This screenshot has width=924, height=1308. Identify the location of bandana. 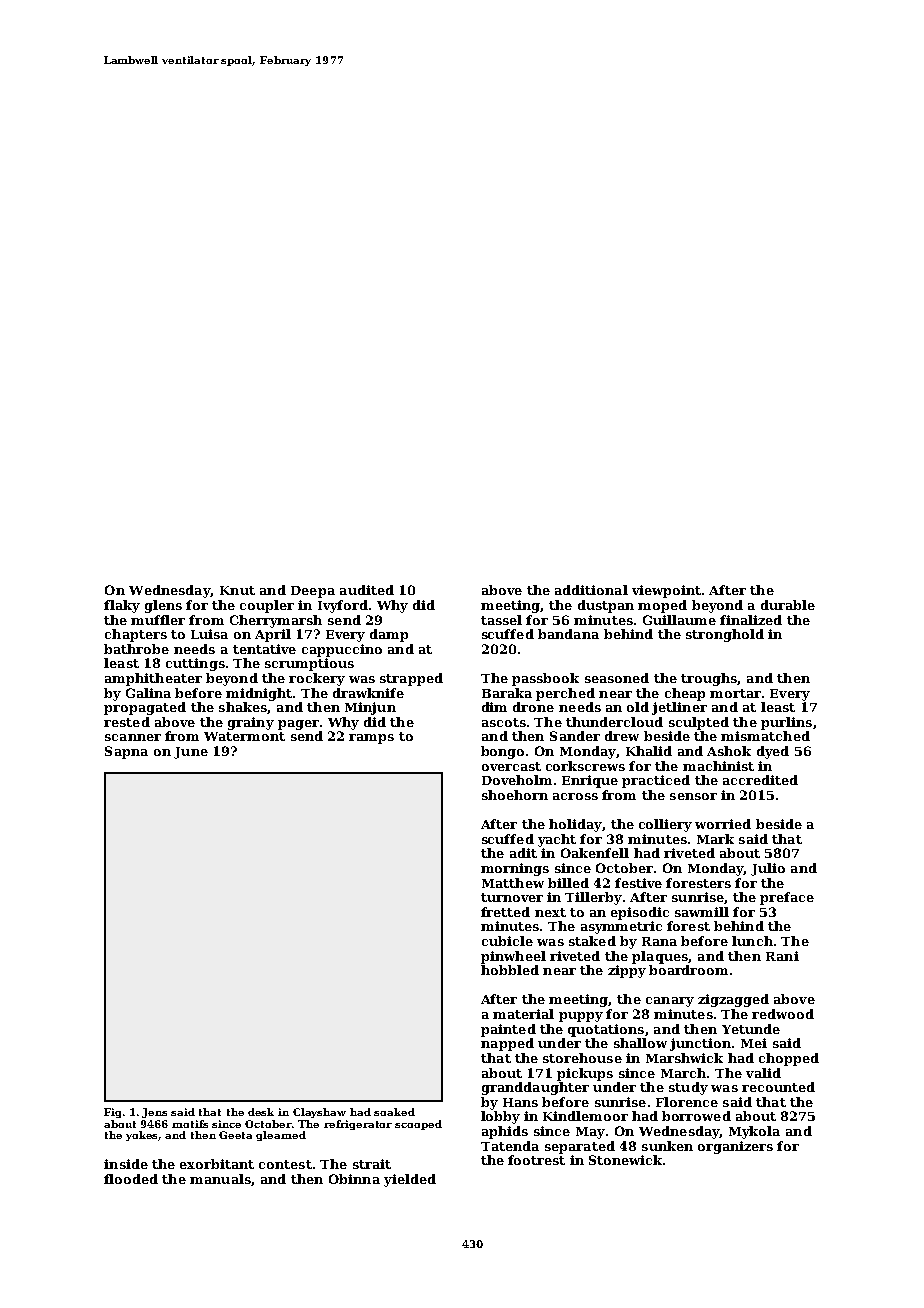
(568, 634).
